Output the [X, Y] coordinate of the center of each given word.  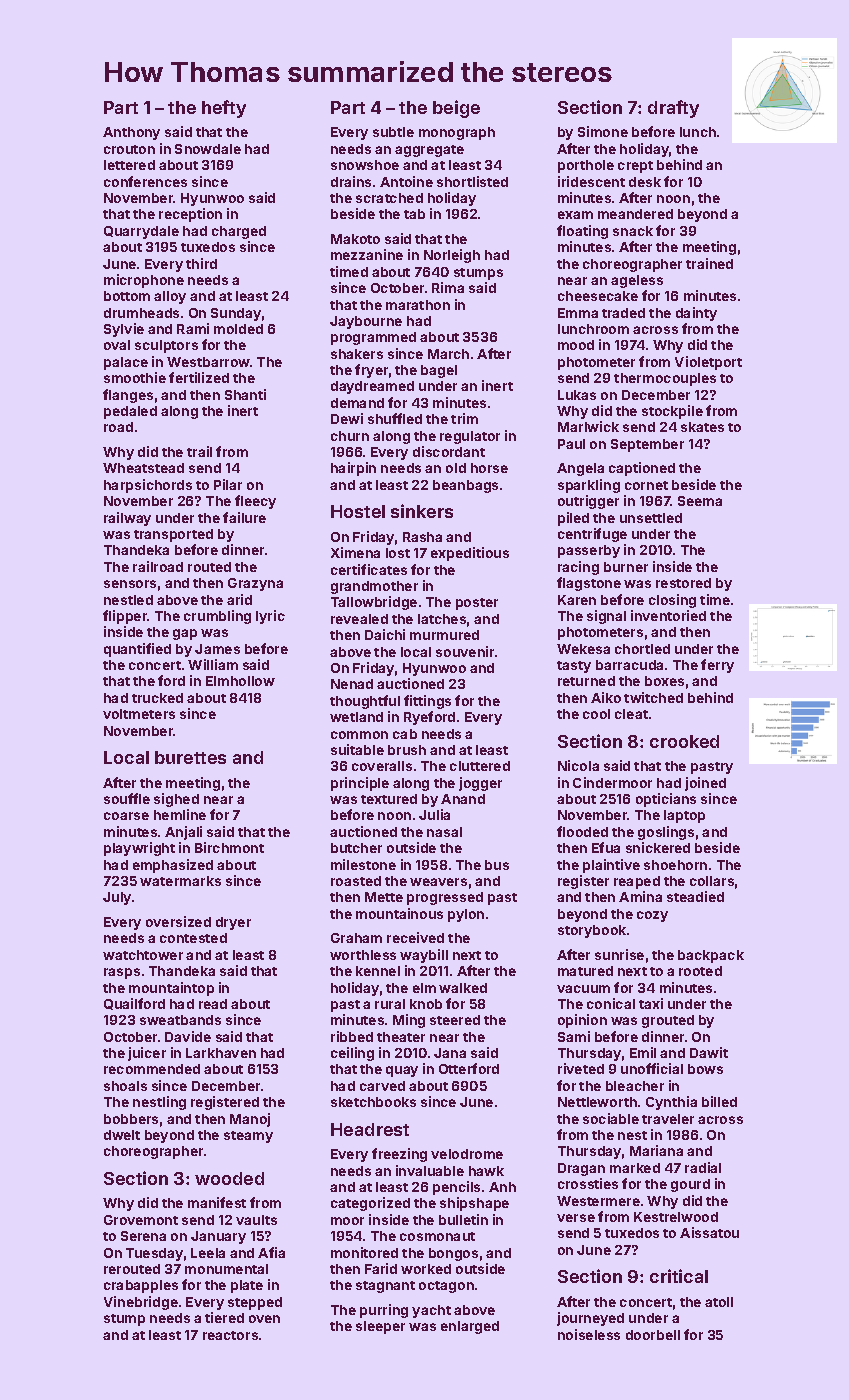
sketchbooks [373, 1102]
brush [407, 750]
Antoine [406, 181]
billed [719, 1101]
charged [239, 232]
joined [705, 784]
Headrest [370, 1129]
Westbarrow [208, 362]
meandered [635, 214]
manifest [217, 1202]
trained [709, 263]
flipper [125, 617]
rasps [122, 973]
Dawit [709, 1052]
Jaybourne [366, 322]
